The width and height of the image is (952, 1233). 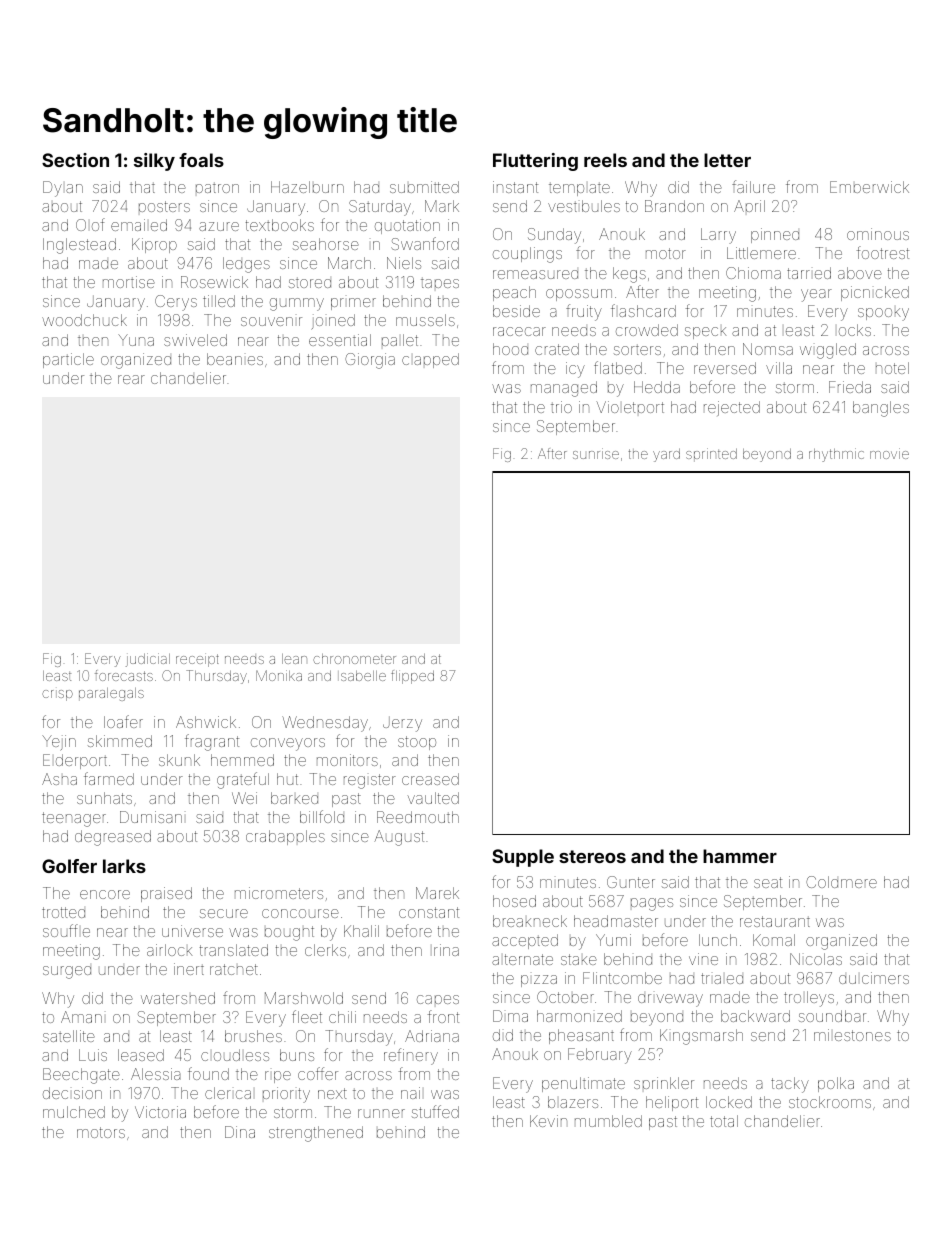 I want to click on sunrise, so click(x=596, y=453).
